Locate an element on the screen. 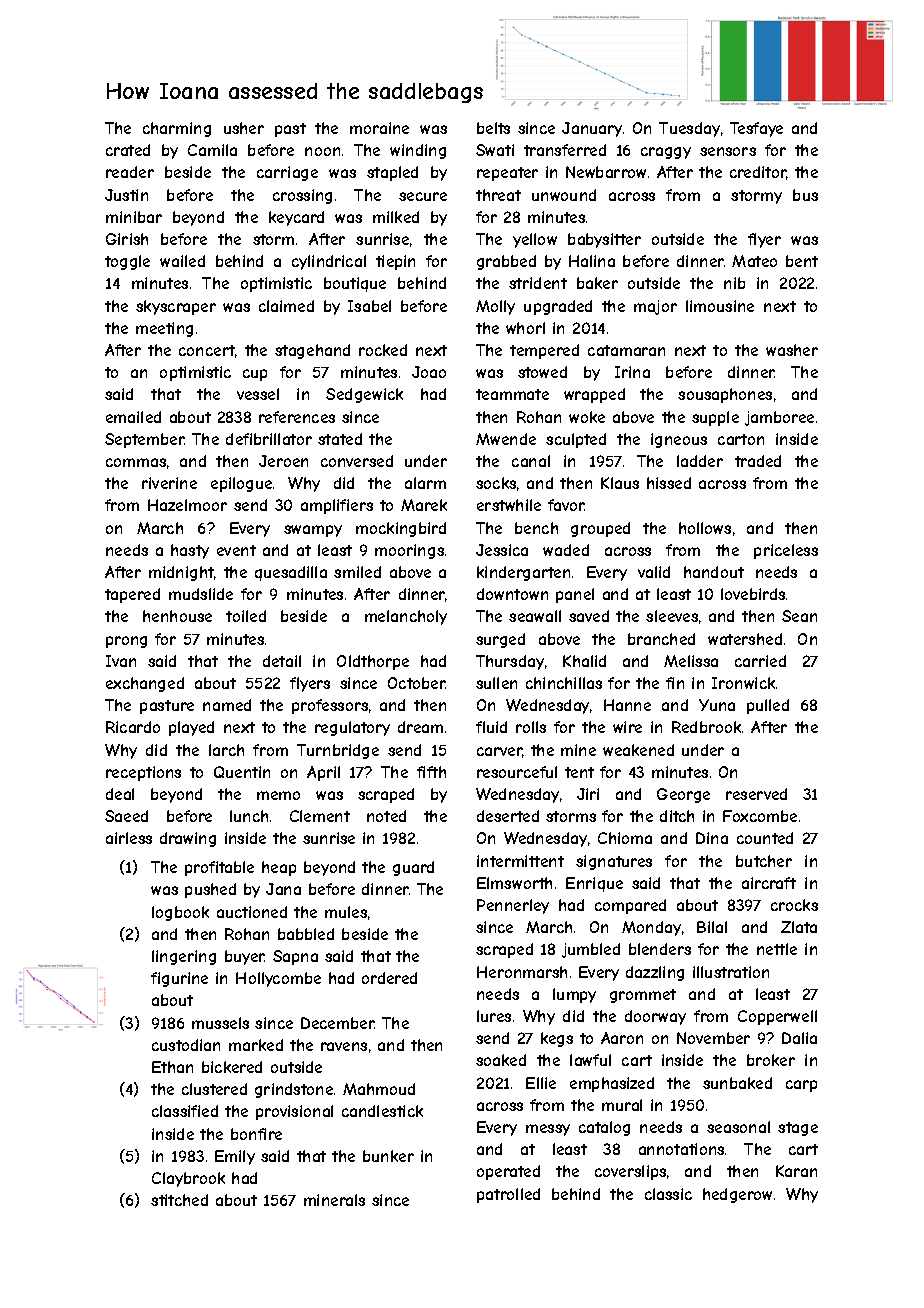 The width and height of the screenshot is (924, 1308). Ivan is located at coordinates (121, 661).
